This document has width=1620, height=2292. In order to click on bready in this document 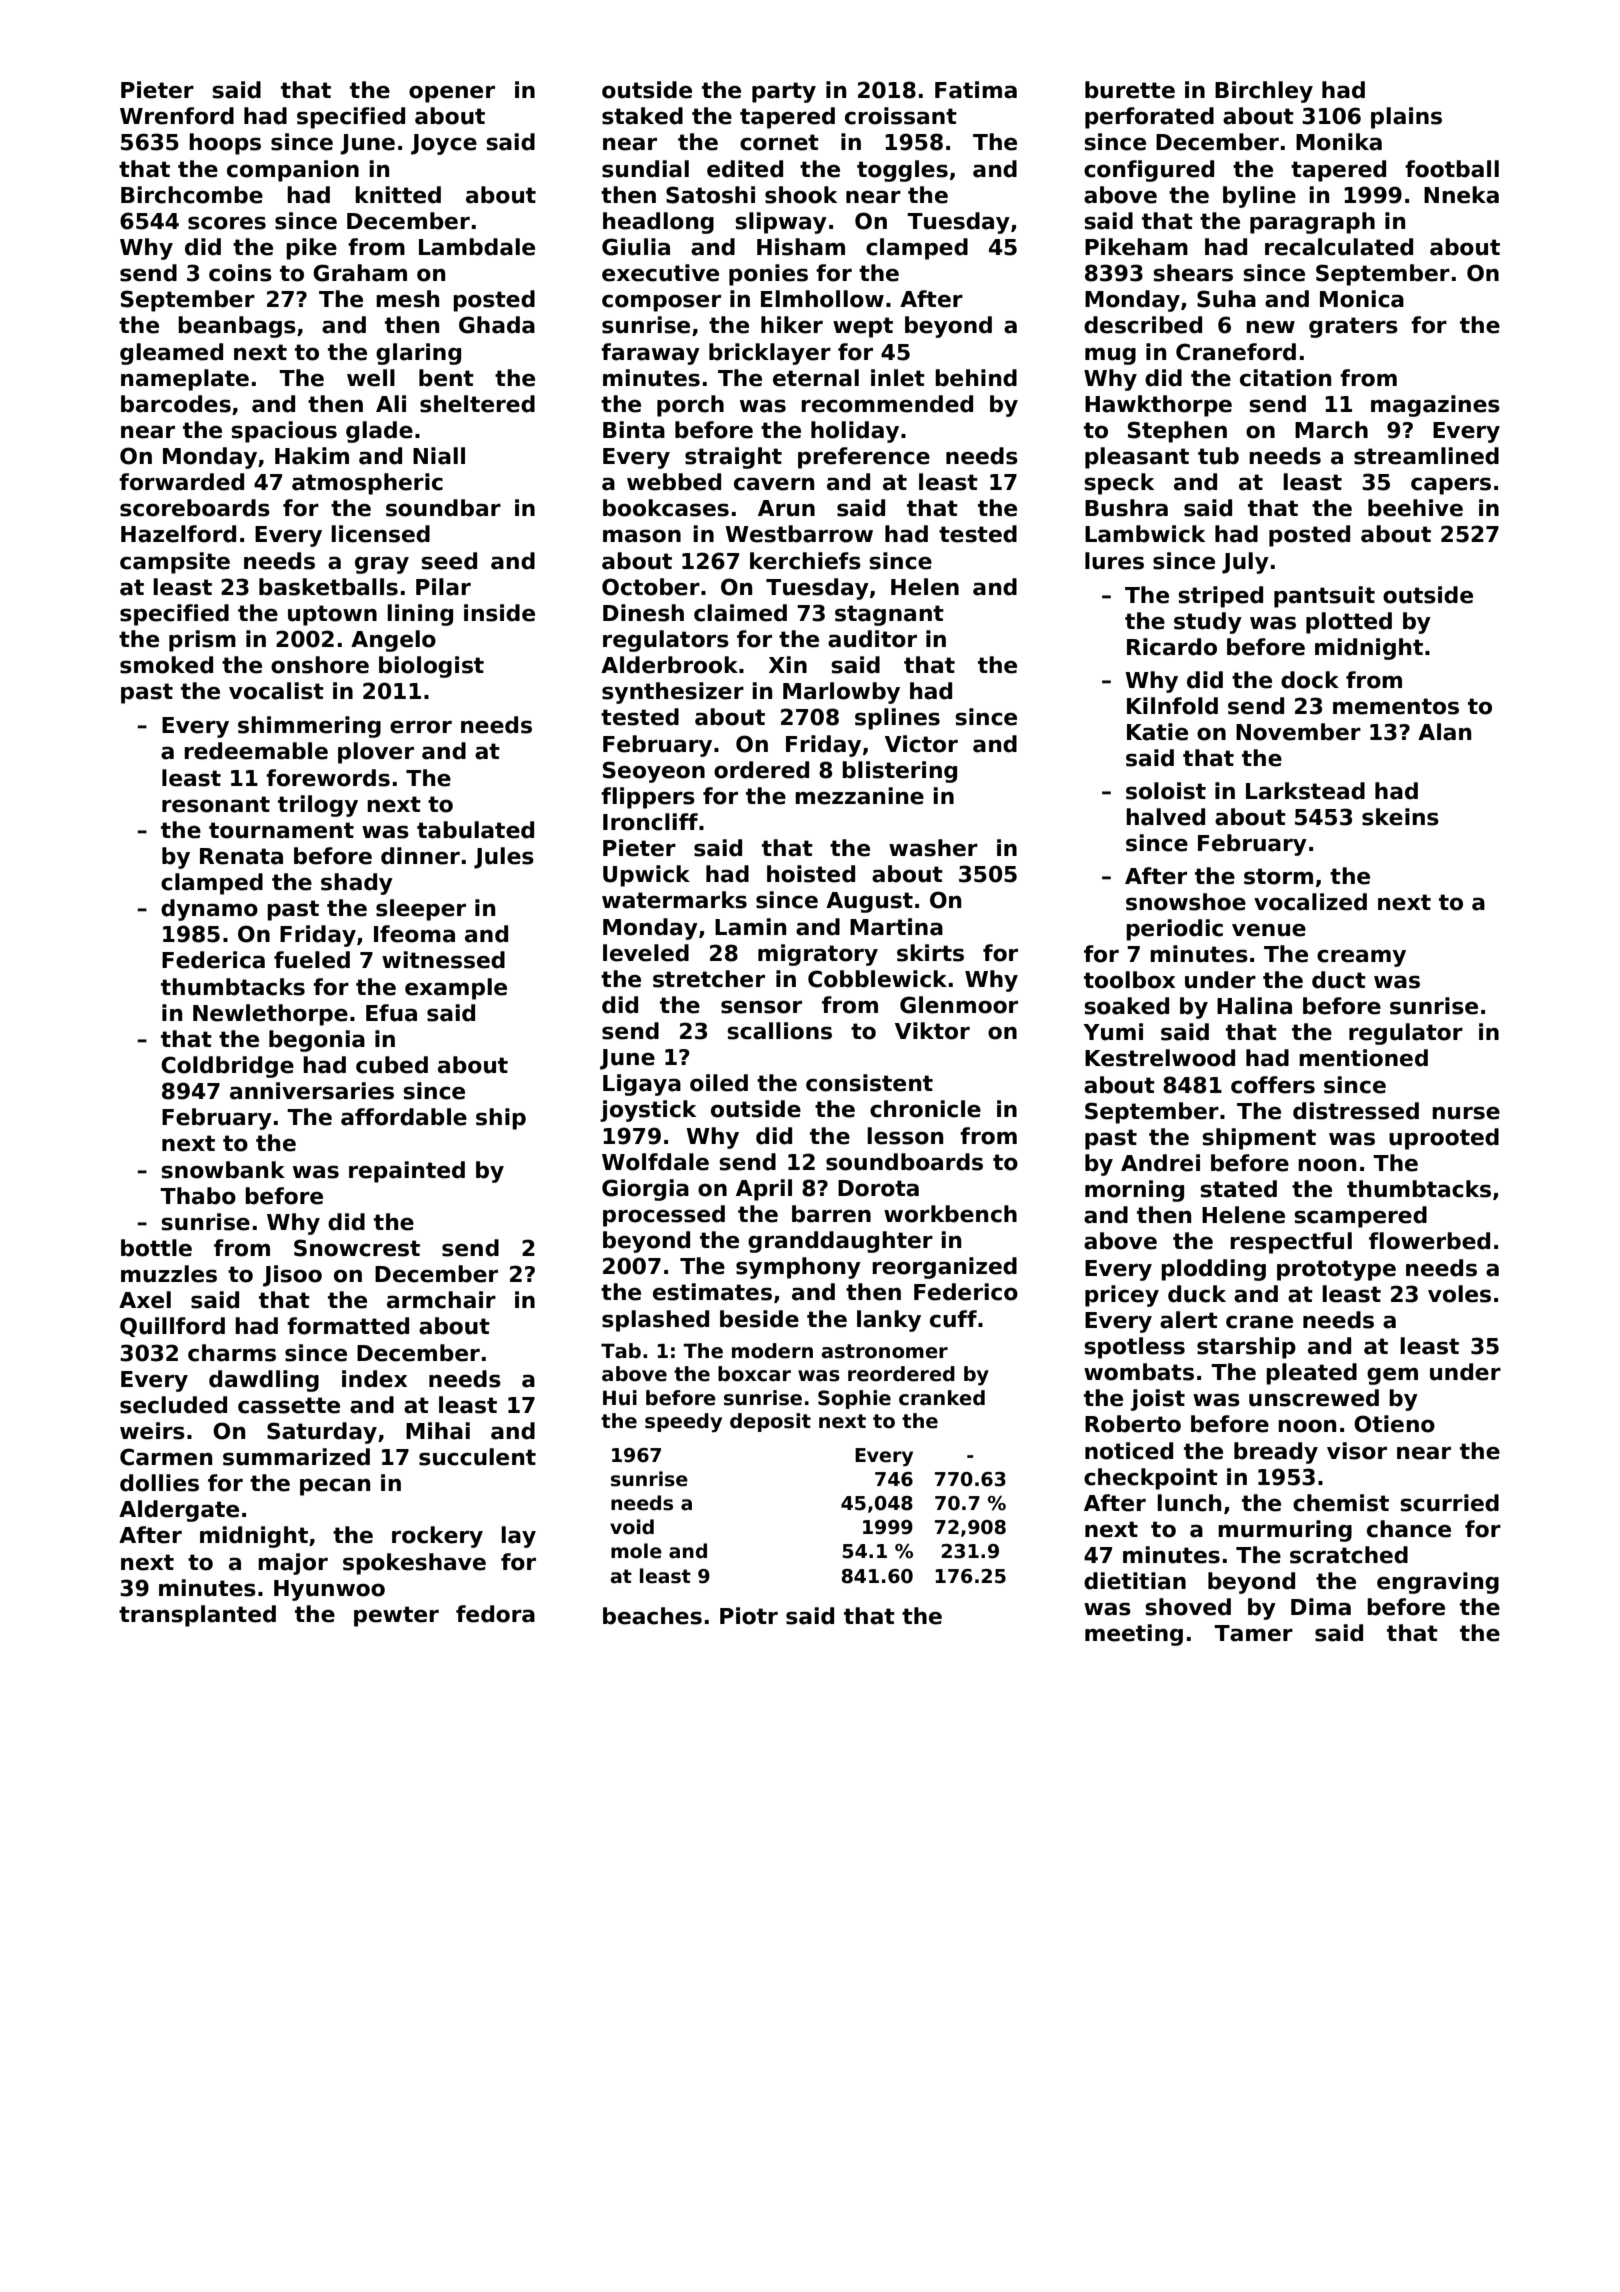, I will do `click(1276, 1453)`.
